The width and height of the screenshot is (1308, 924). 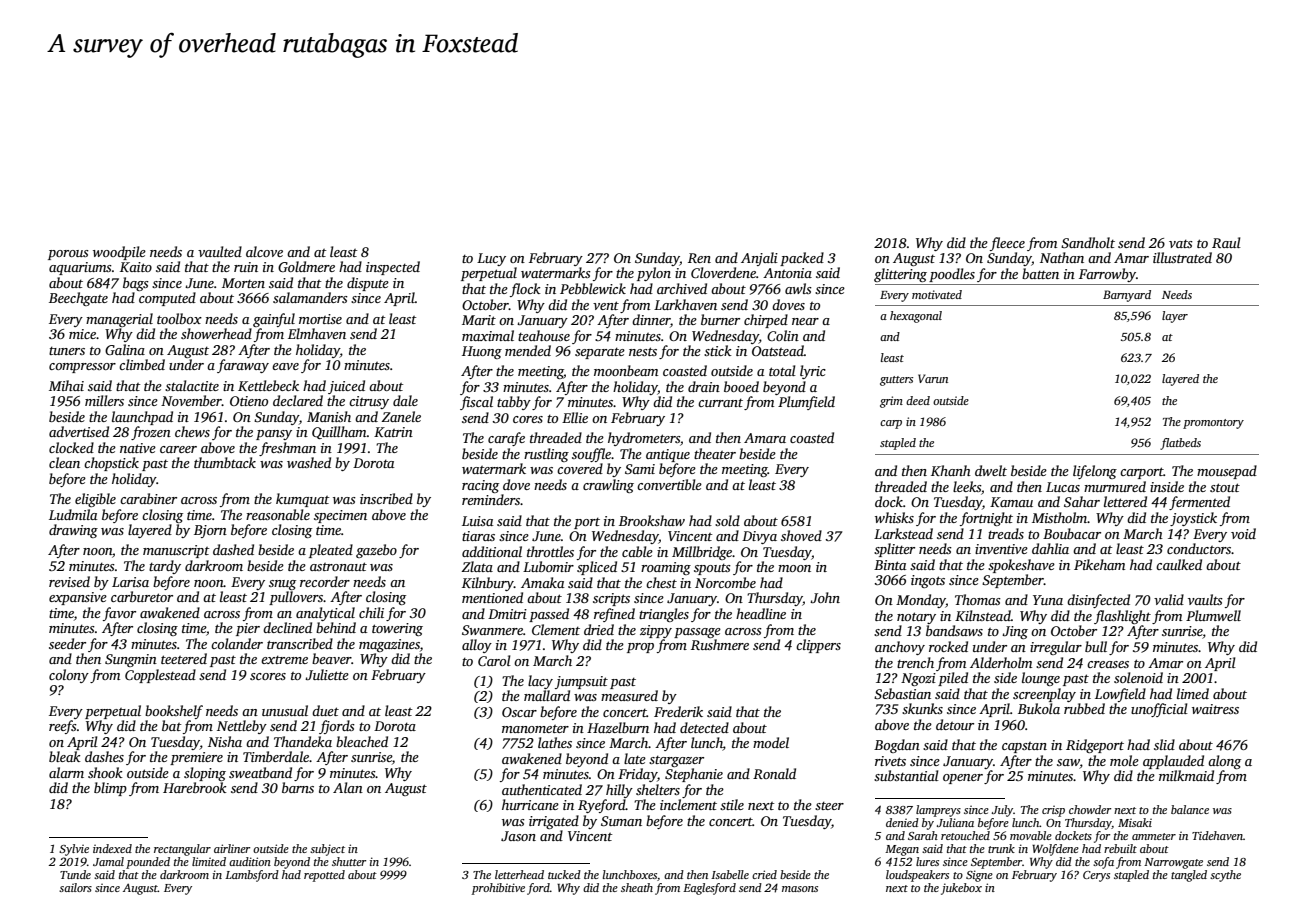 I want to click on trench, so click(x=915, y=662).
